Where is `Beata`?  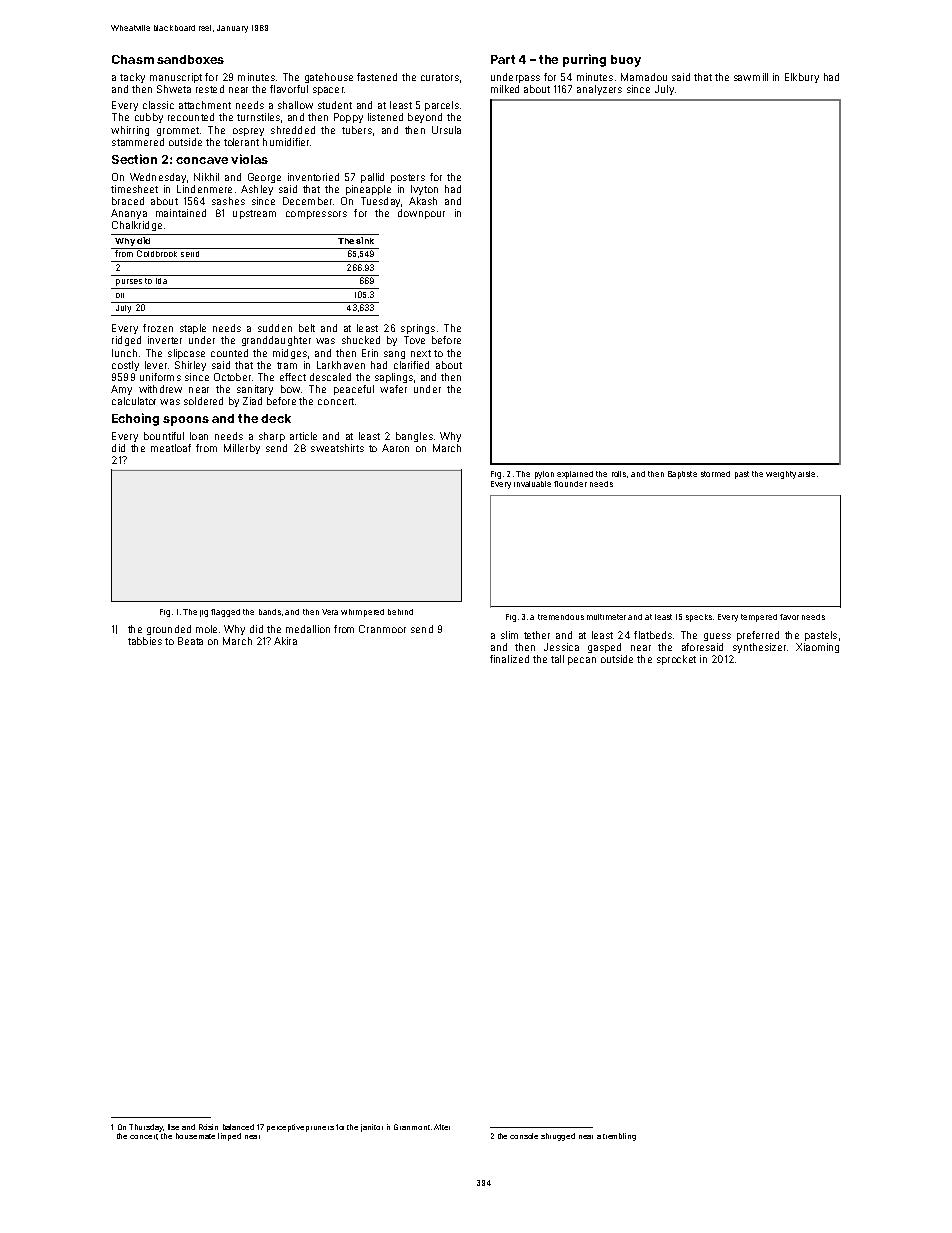 Beata is located at coordinates (190, 641).
